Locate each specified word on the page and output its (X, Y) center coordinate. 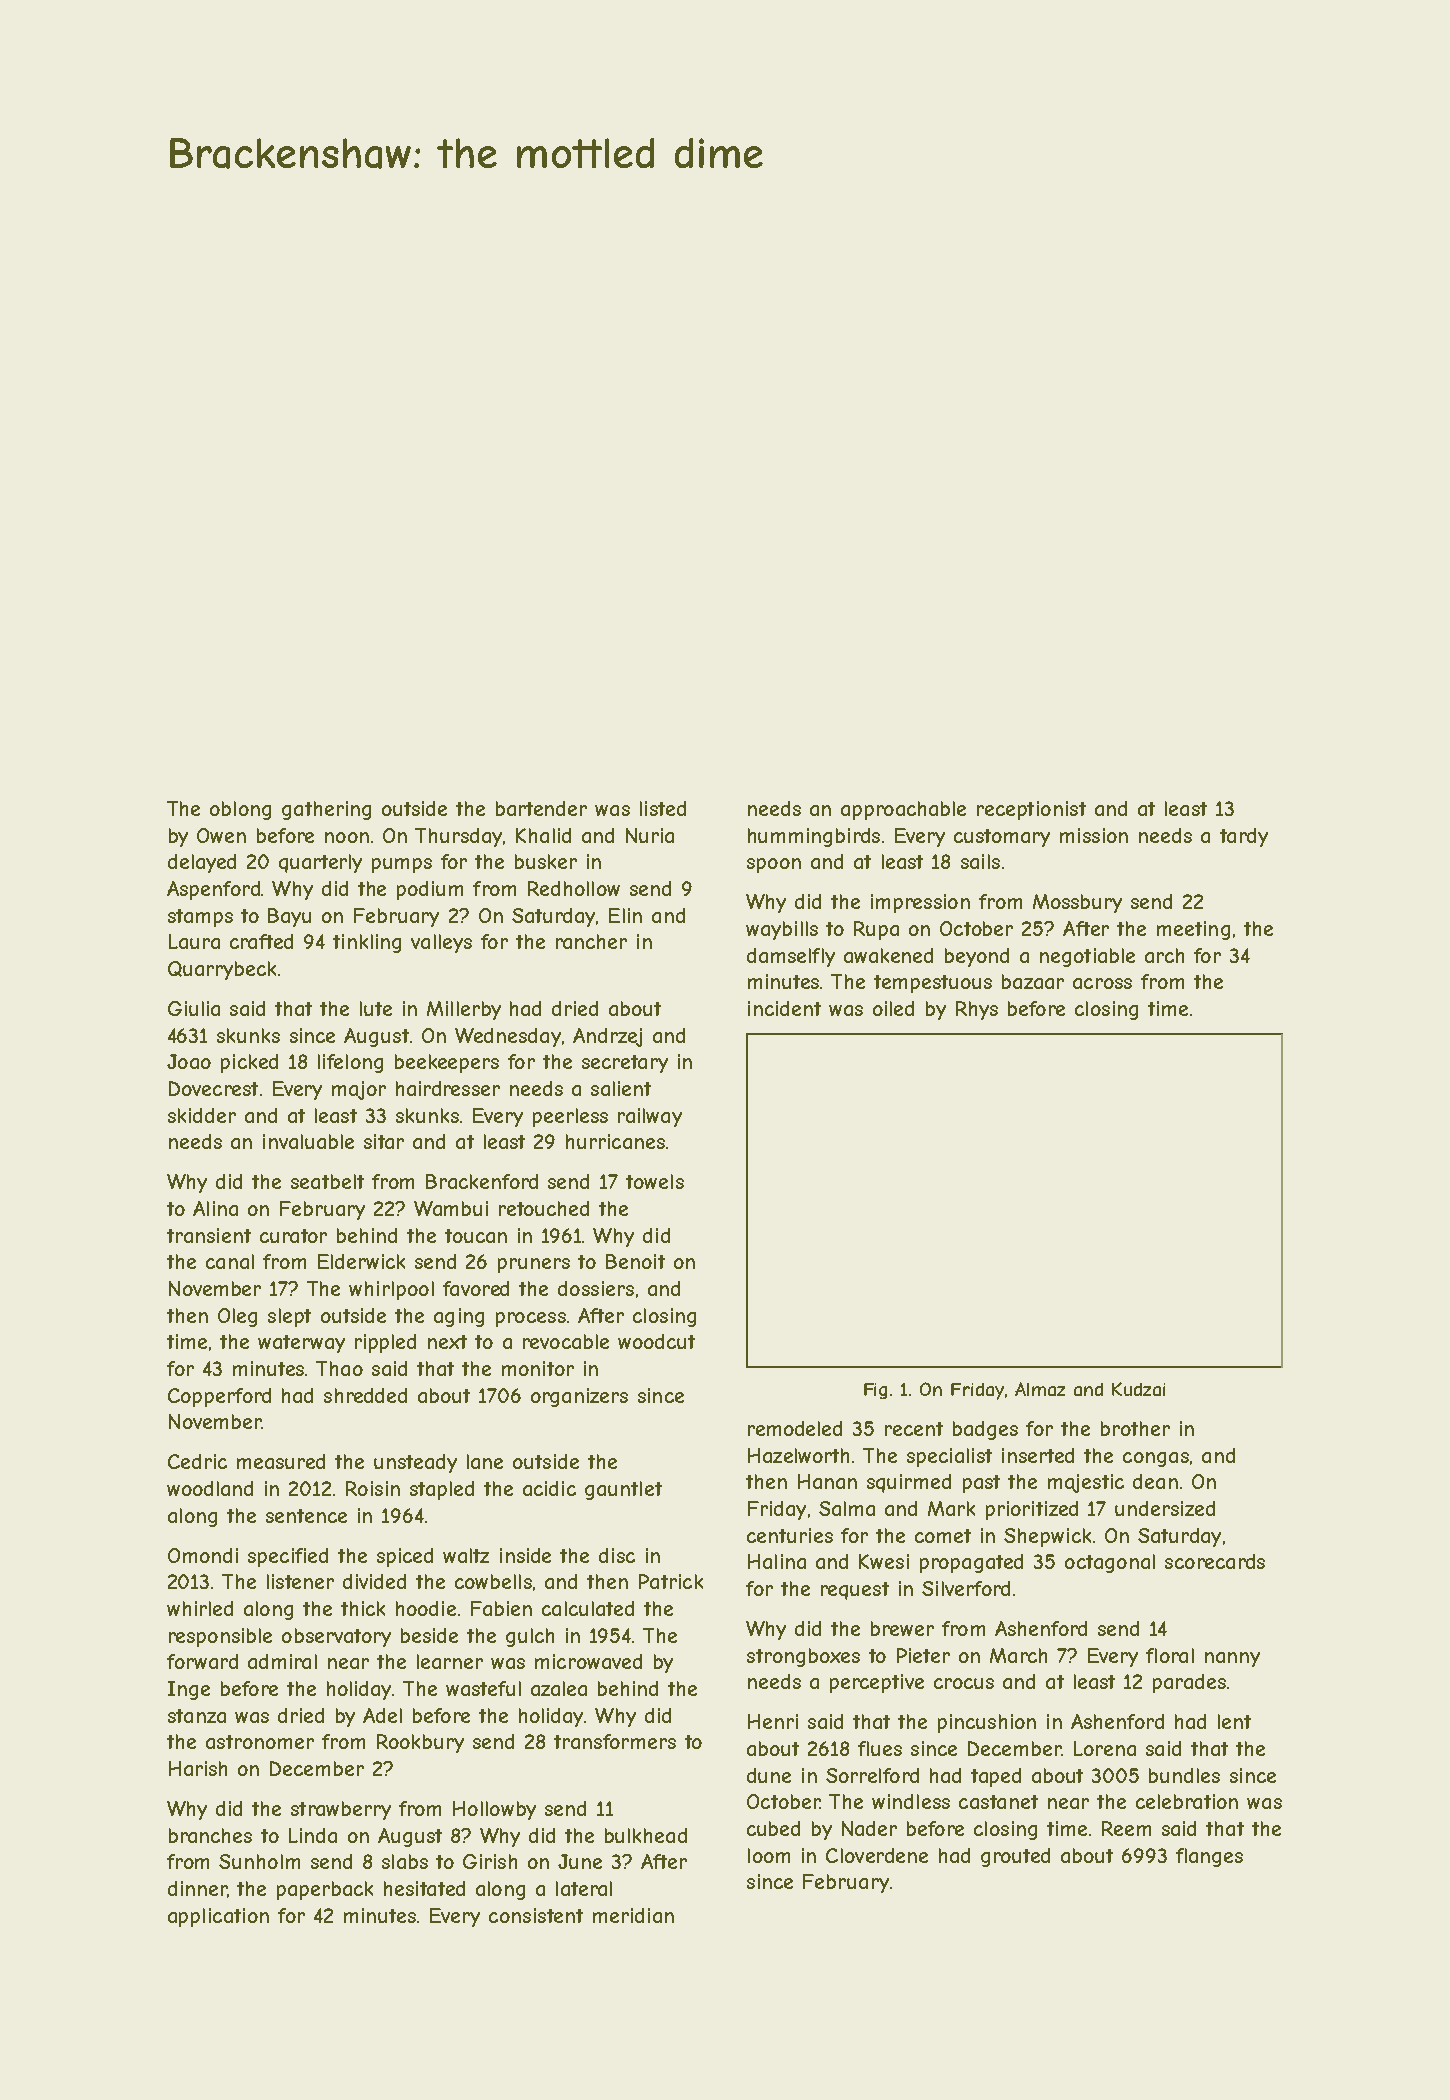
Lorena (1105, 1748)
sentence (306, 1516)
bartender (541, 808)
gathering (326, 810)
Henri (773, 1721)
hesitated (424, 1888)
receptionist (1031, 810)
